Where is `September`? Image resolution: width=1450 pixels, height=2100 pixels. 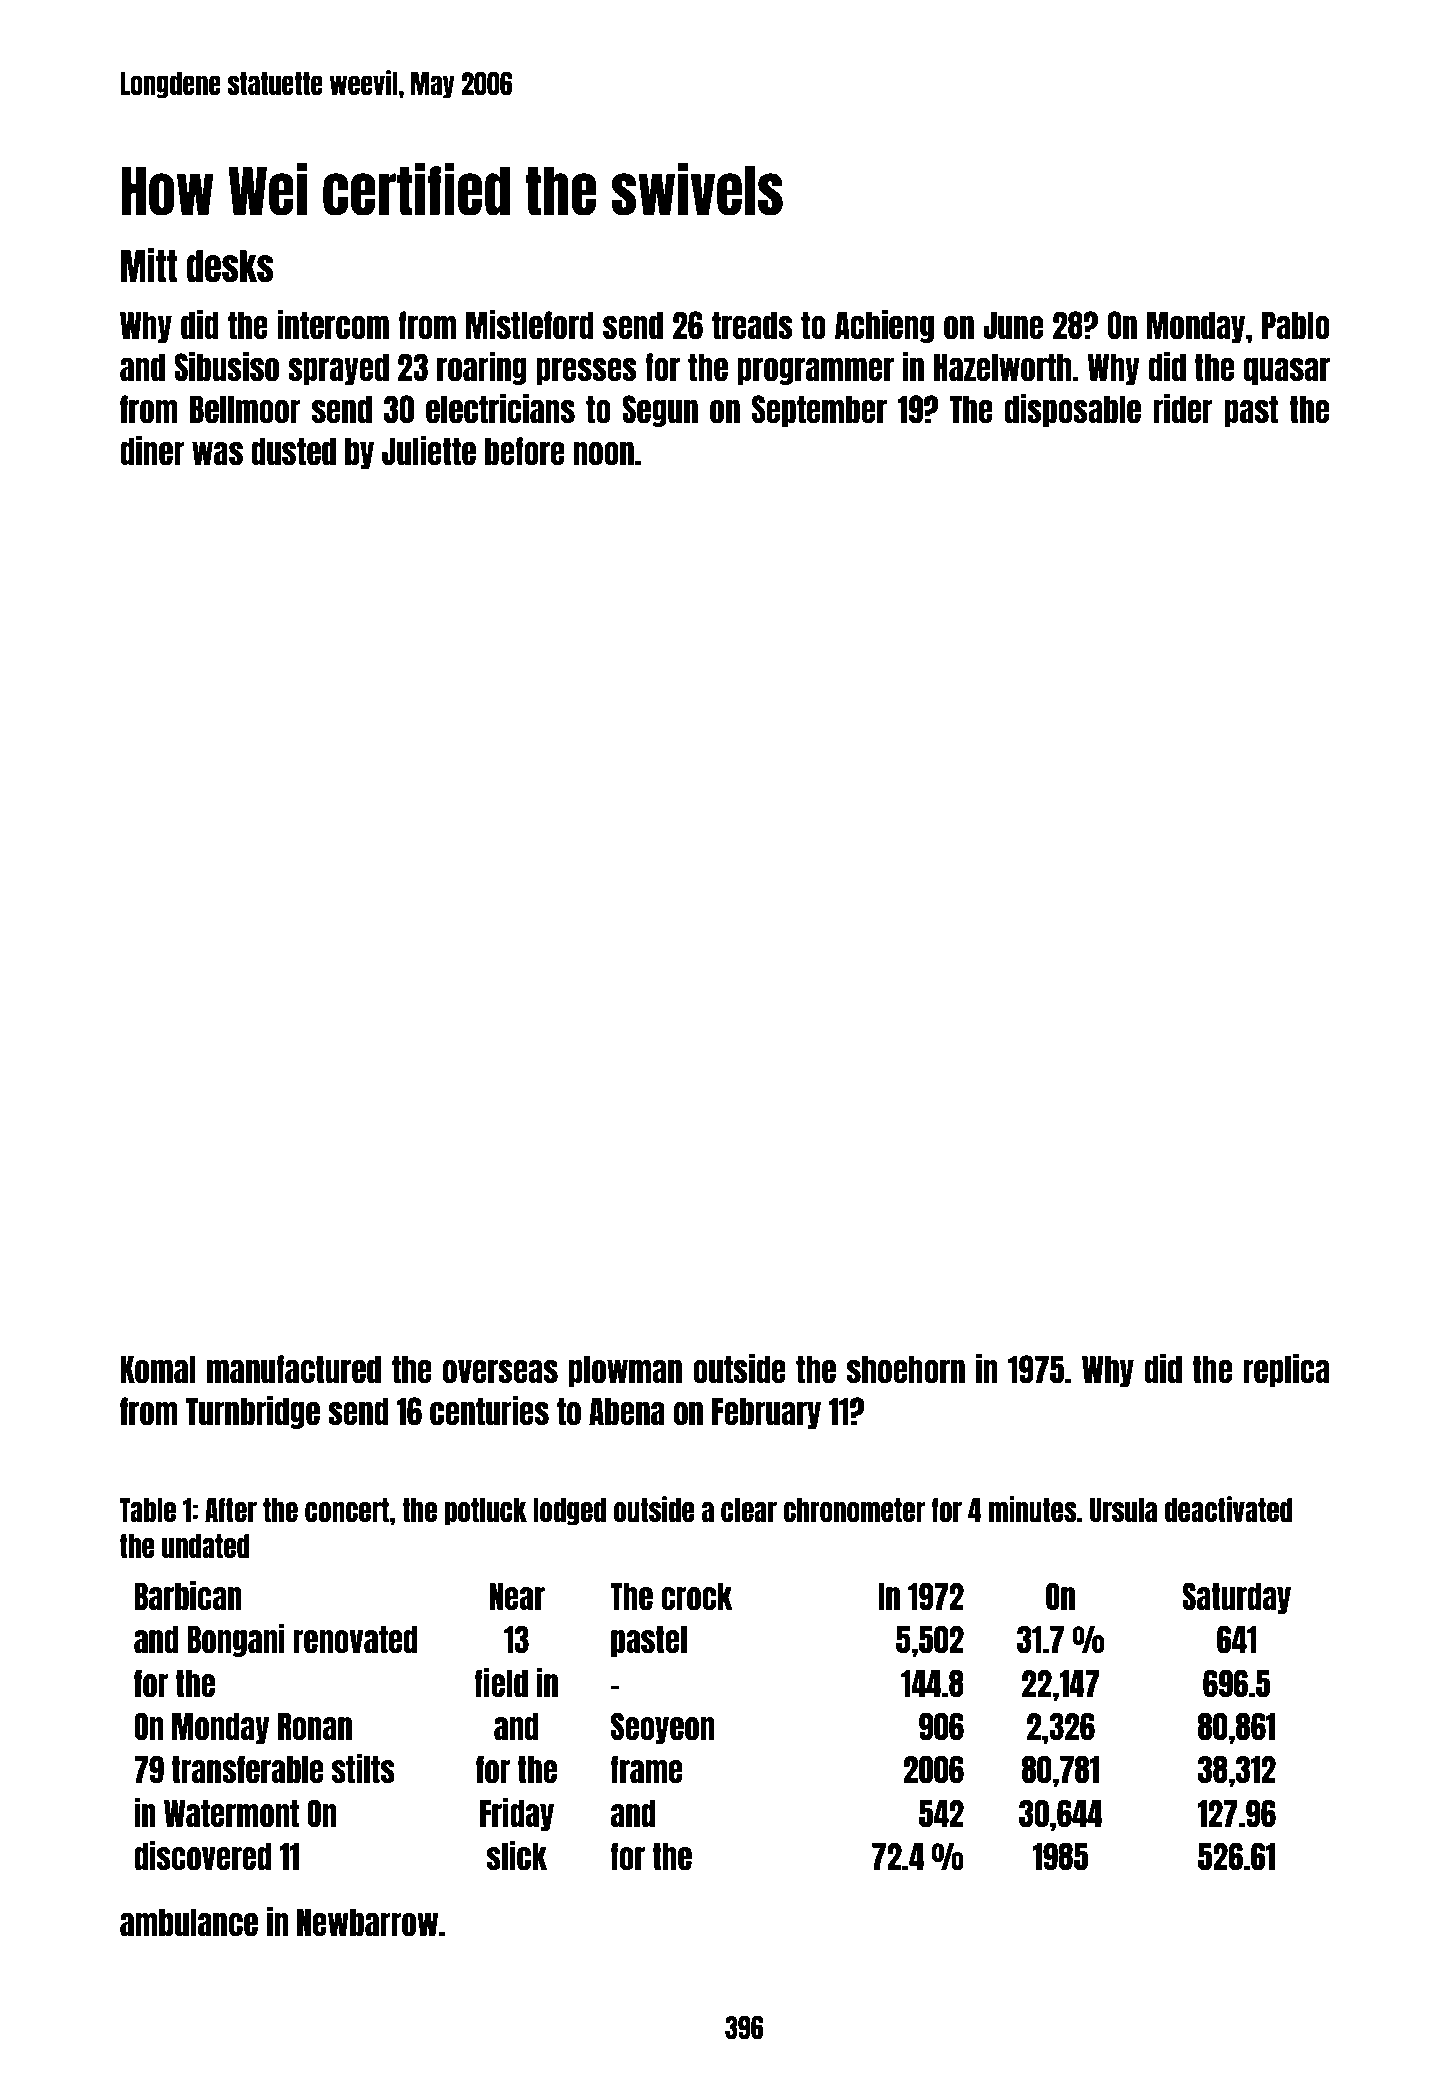
September is located at coordinates (819, 411).
